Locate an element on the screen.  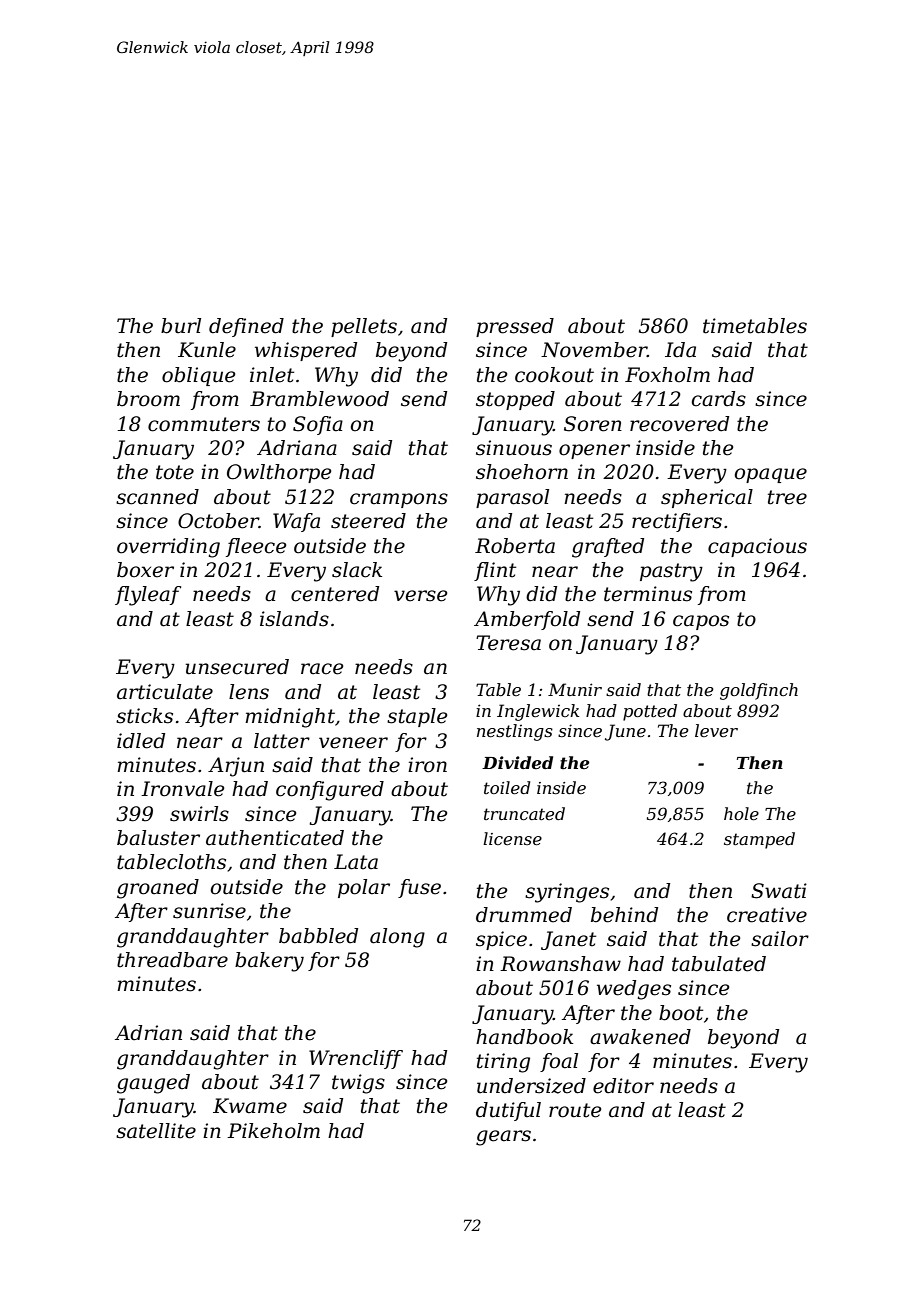
configured is located at coordinates (330, 791).
